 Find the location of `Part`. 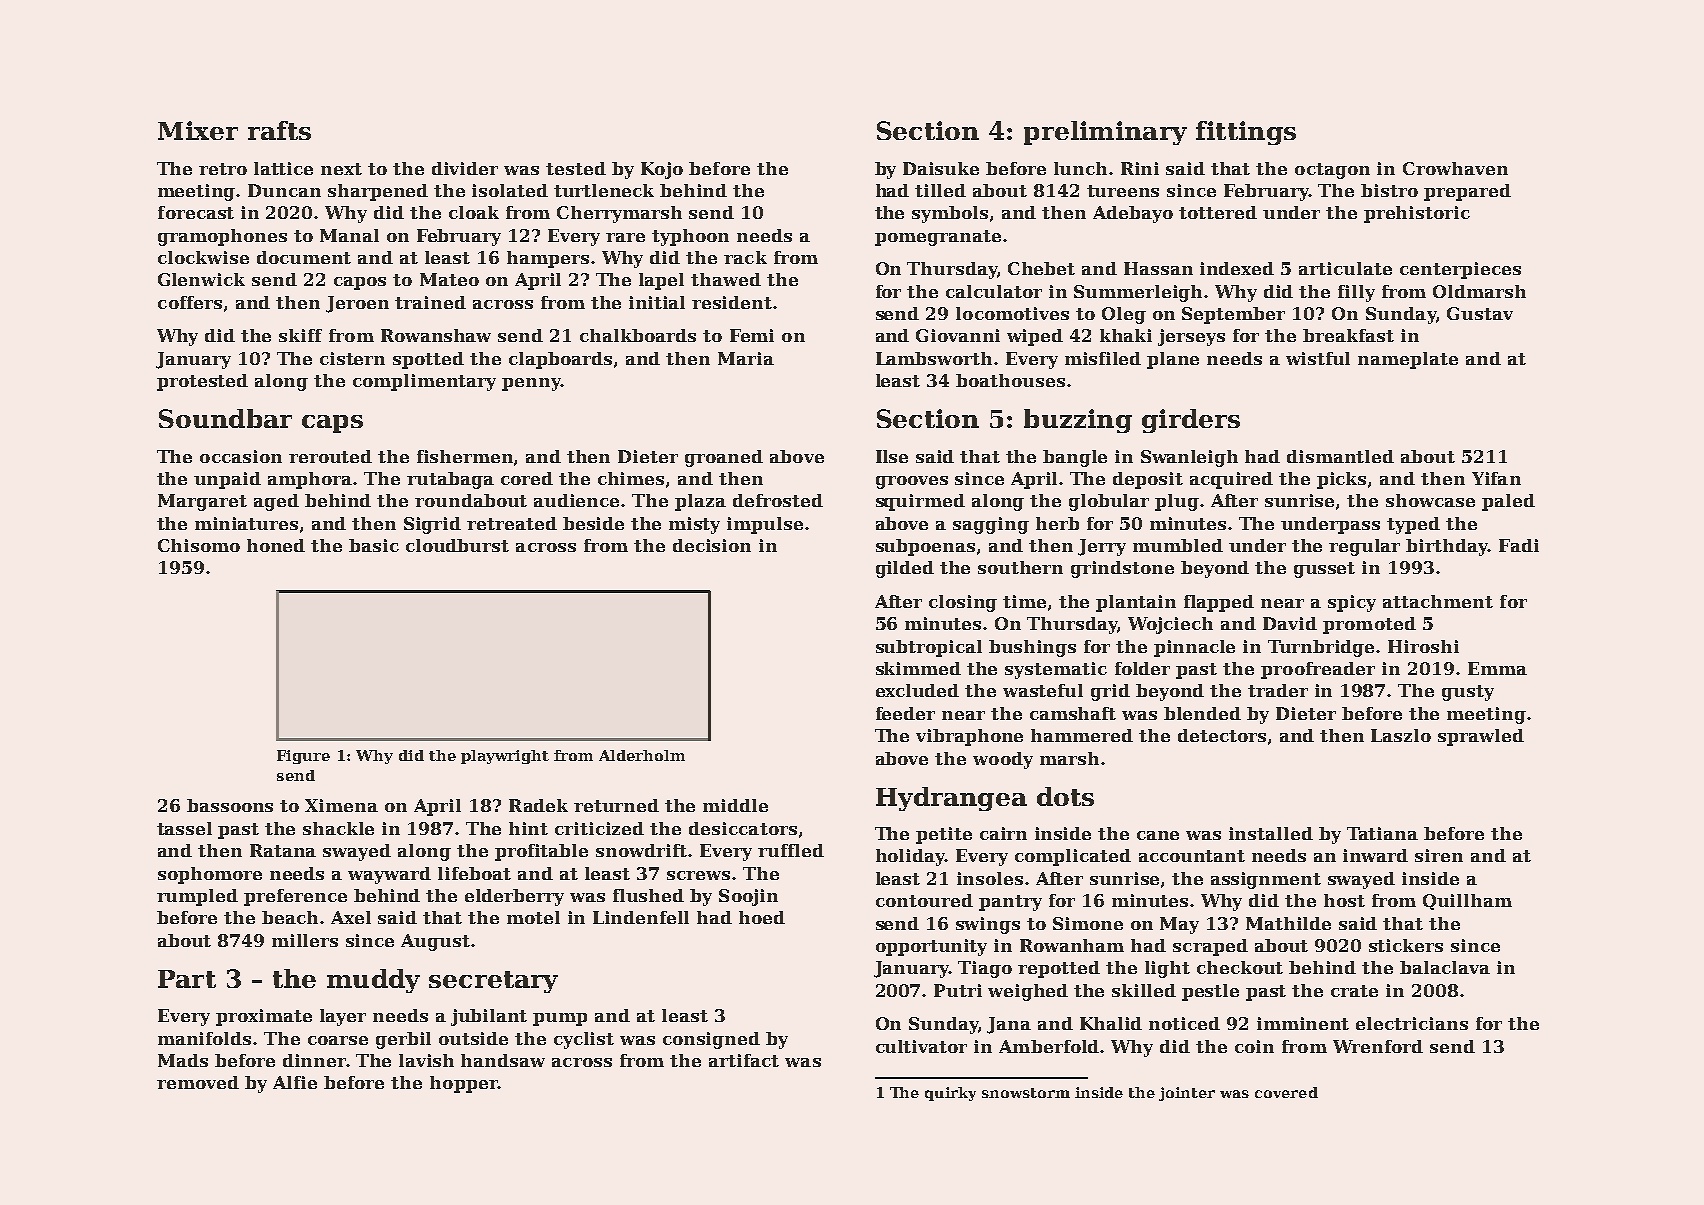

Part is located at coordinates (187, 979).
